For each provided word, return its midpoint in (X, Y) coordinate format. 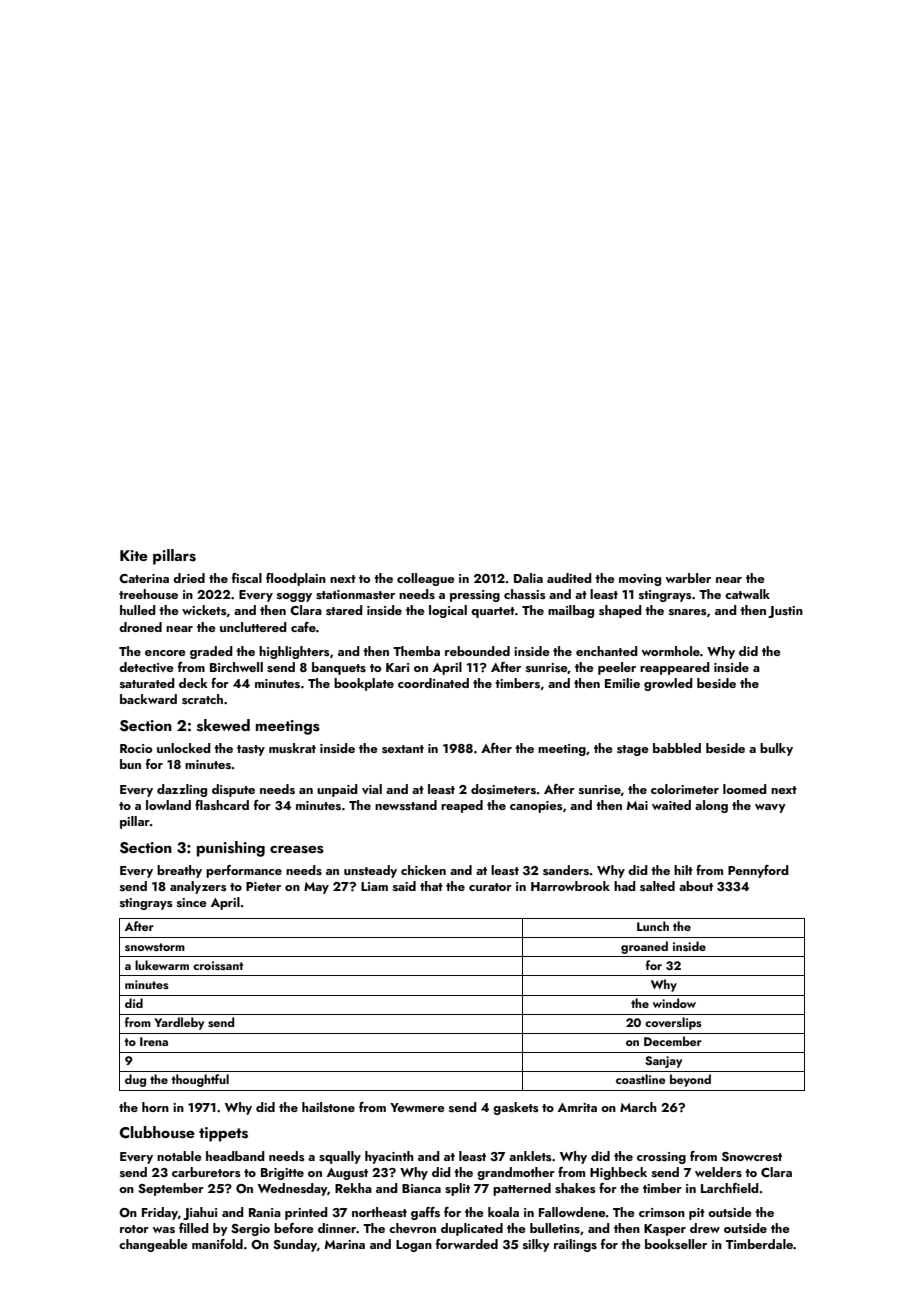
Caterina (144, 578)
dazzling (182, 790)
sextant (403, 749)
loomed (745, 789)
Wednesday (293, 1189)
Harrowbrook (570, 886)
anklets (530, 1156)
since (192, 902)
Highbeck (618, 1173)
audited (569, 578)
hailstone (328, 1107)
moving (640, 580)
